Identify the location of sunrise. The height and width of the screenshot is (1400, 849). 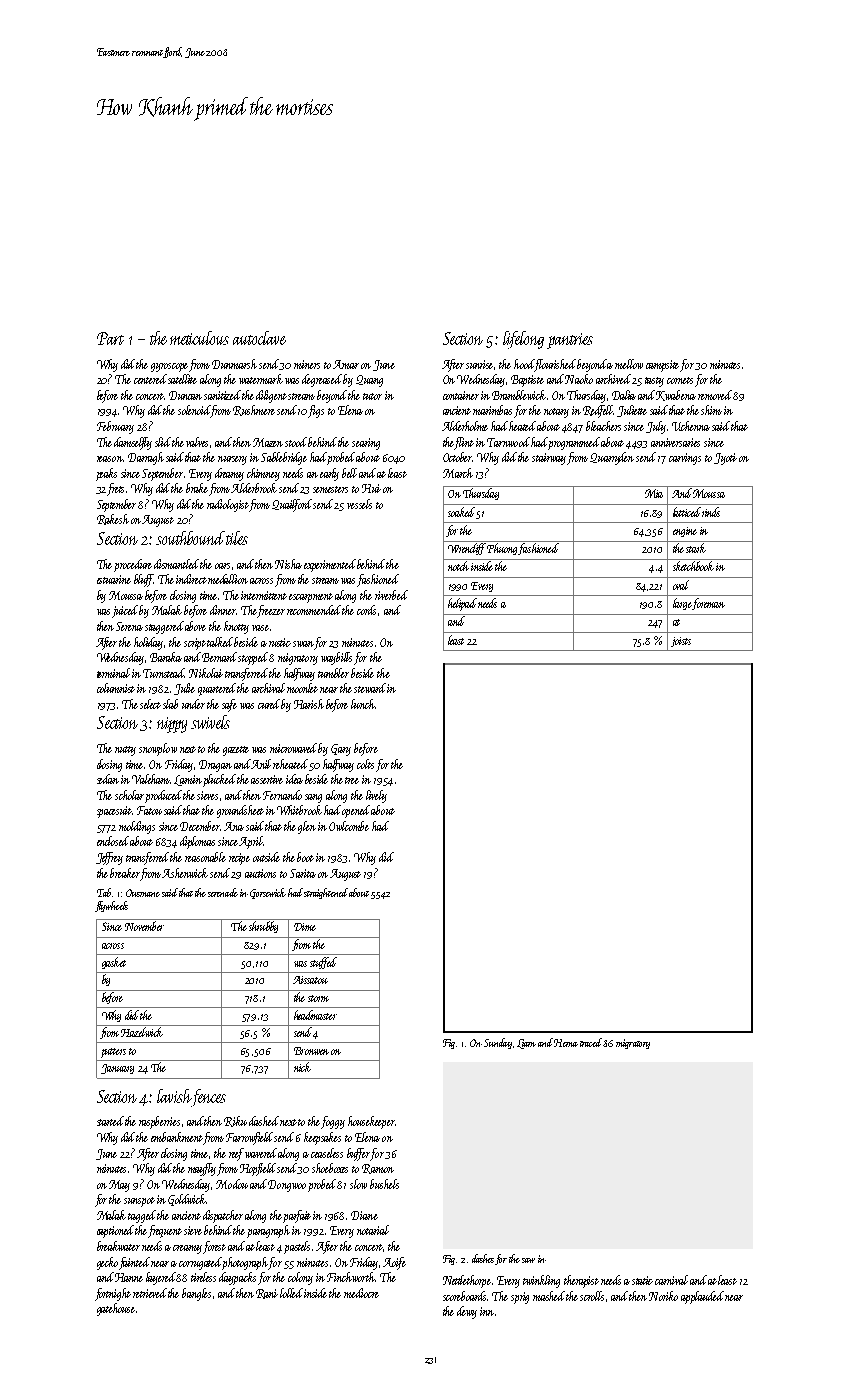
(480, 365).
